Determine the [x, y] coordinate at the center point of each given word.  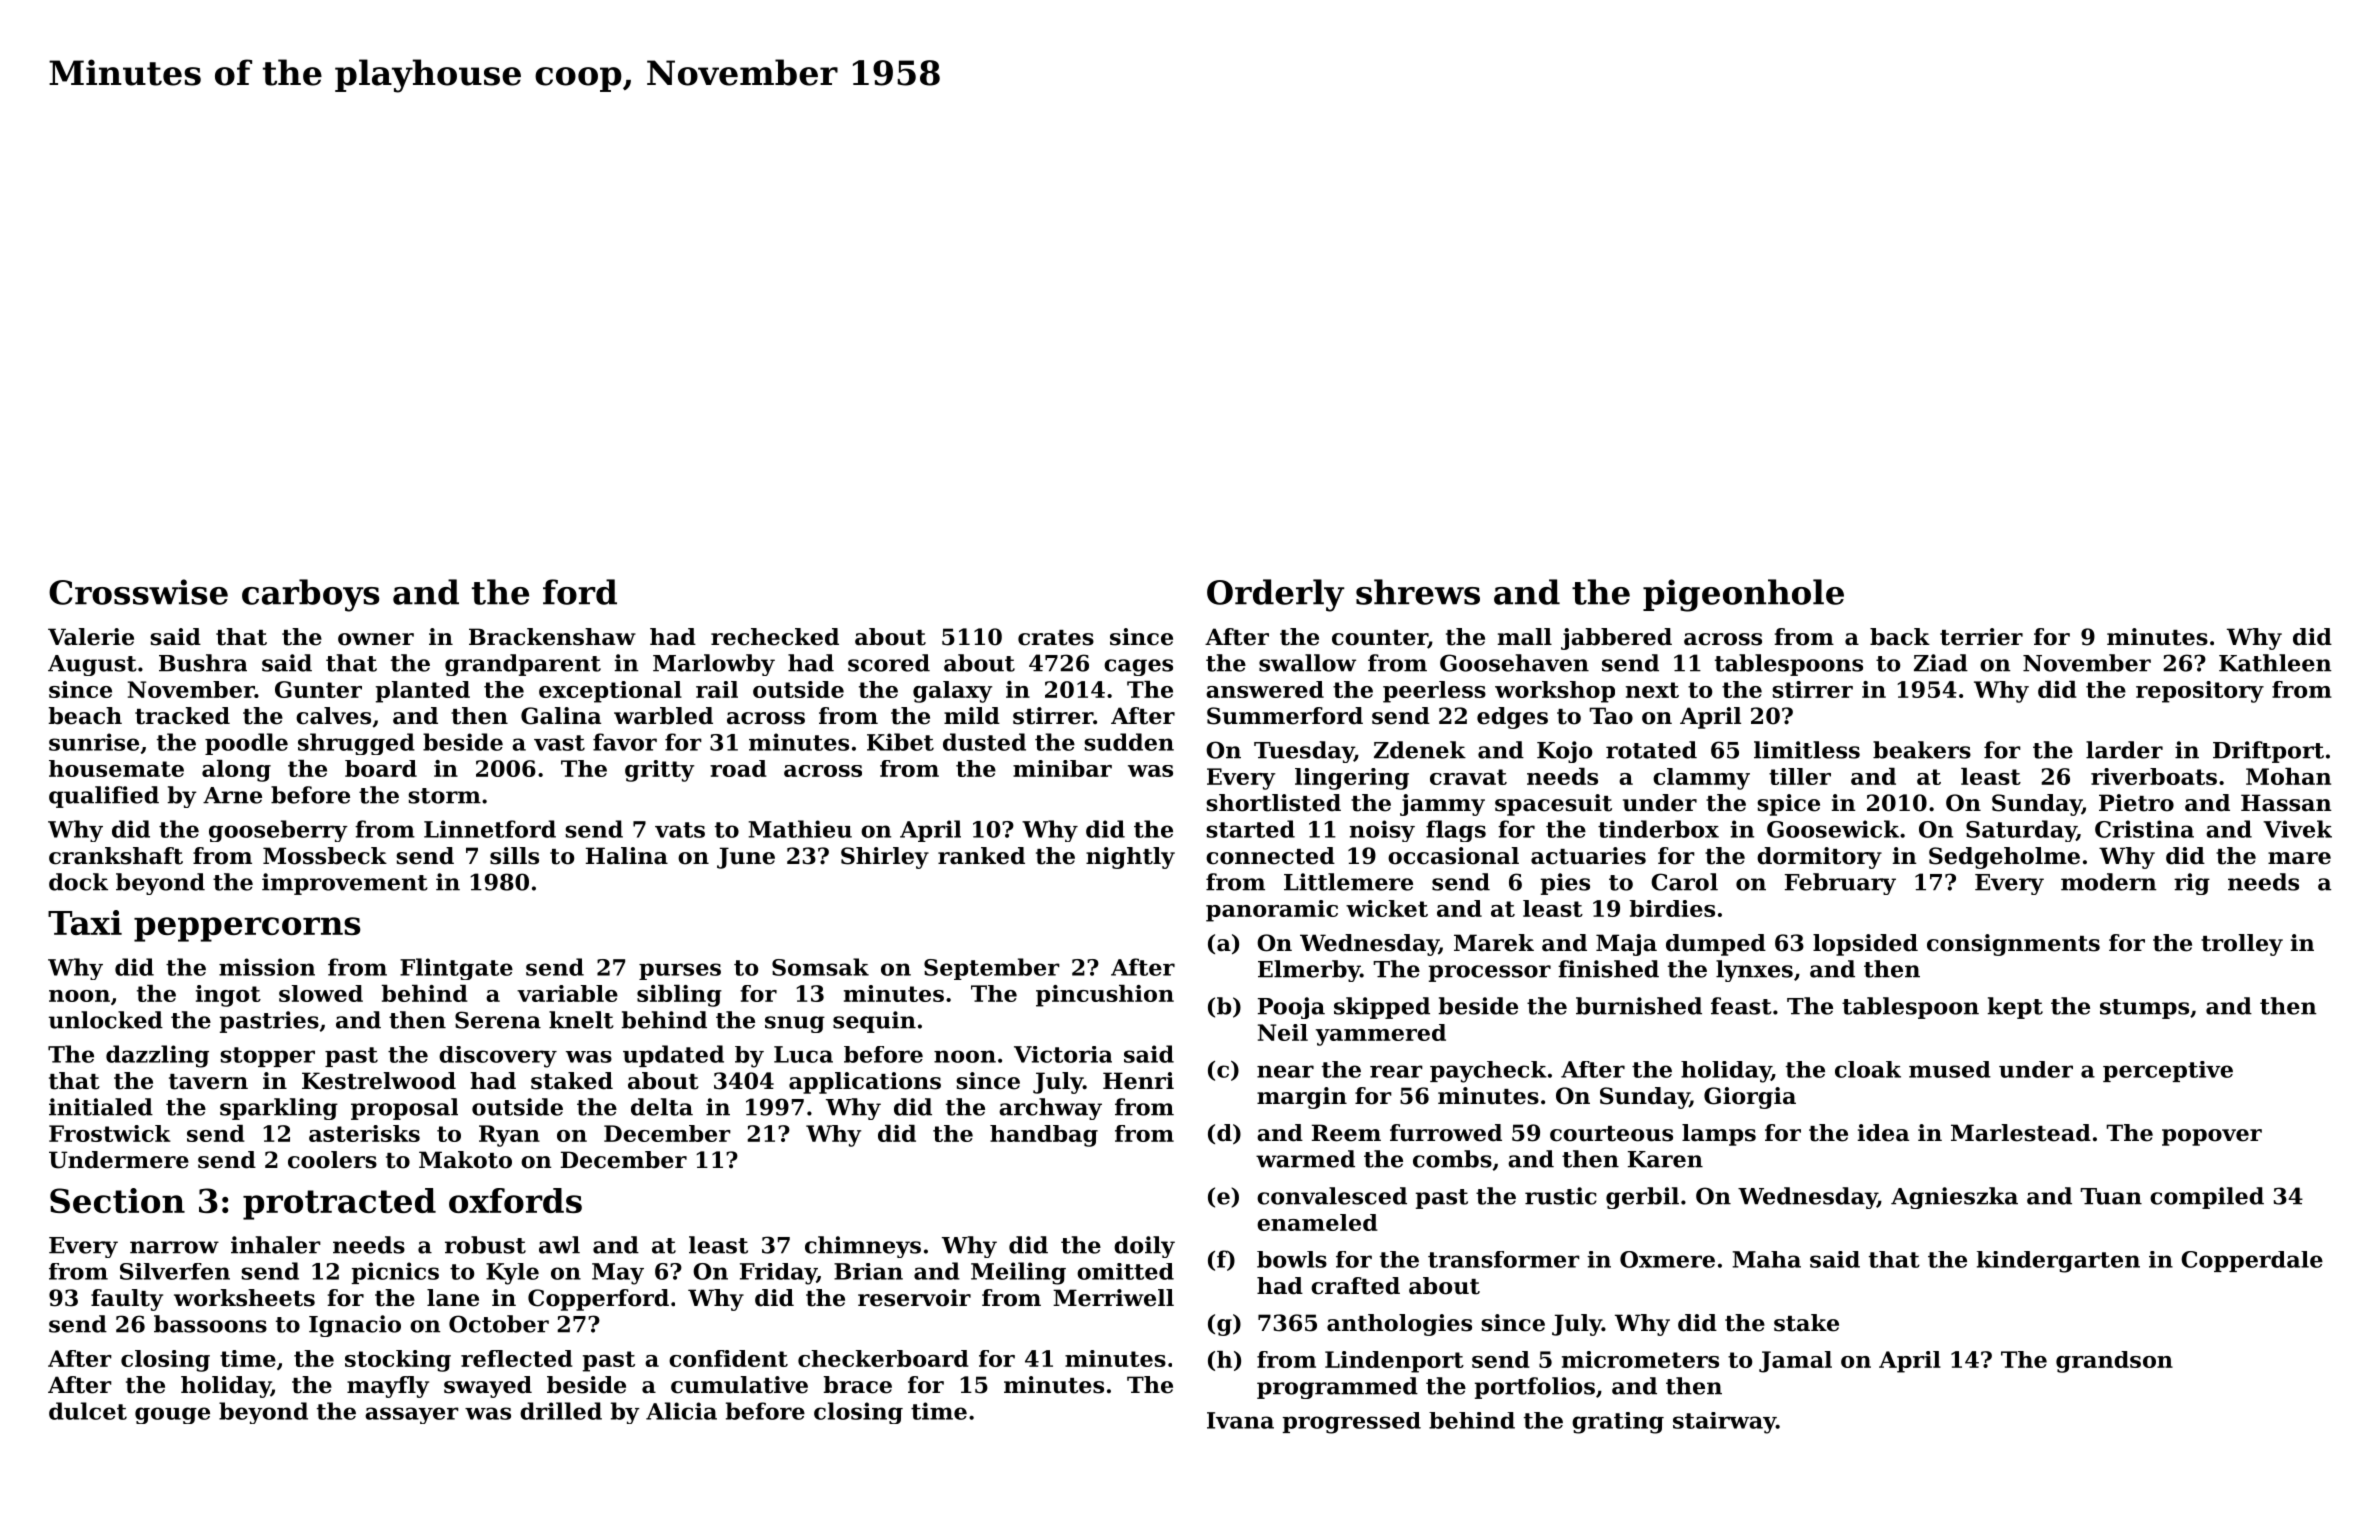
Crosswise [138, 592]
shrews [1418, 592]
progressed [1352, 1423]
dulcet [88, 1411]
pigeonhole [1743, 595]
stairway [1724, 1423]
